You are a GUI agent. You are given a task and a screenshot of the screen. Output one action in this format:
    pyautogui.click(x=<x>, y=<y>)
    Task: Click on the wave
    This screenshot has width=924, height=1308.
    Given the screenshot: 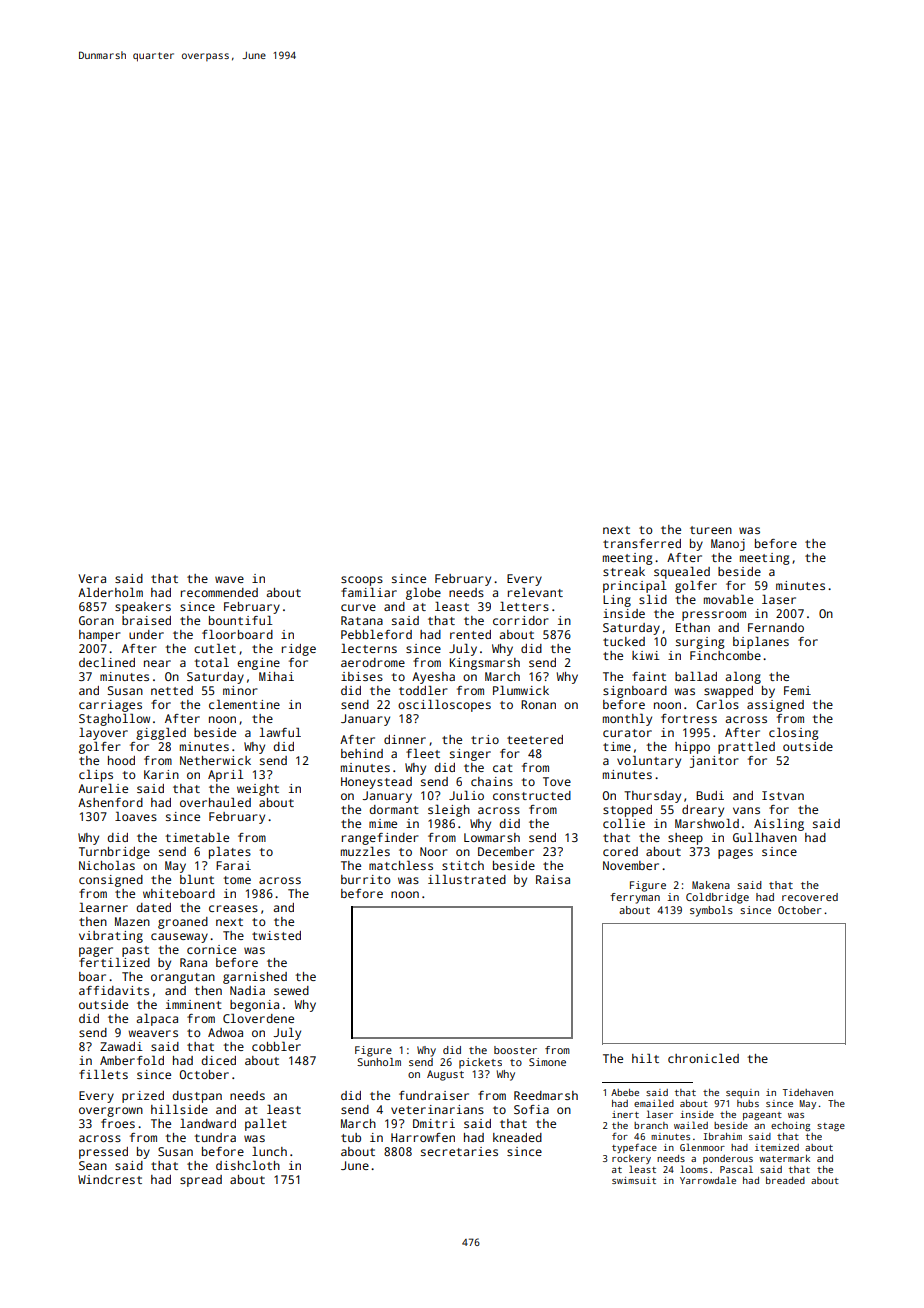 What is the action you would take?
    pyautogui.click(x=229, y=579)
